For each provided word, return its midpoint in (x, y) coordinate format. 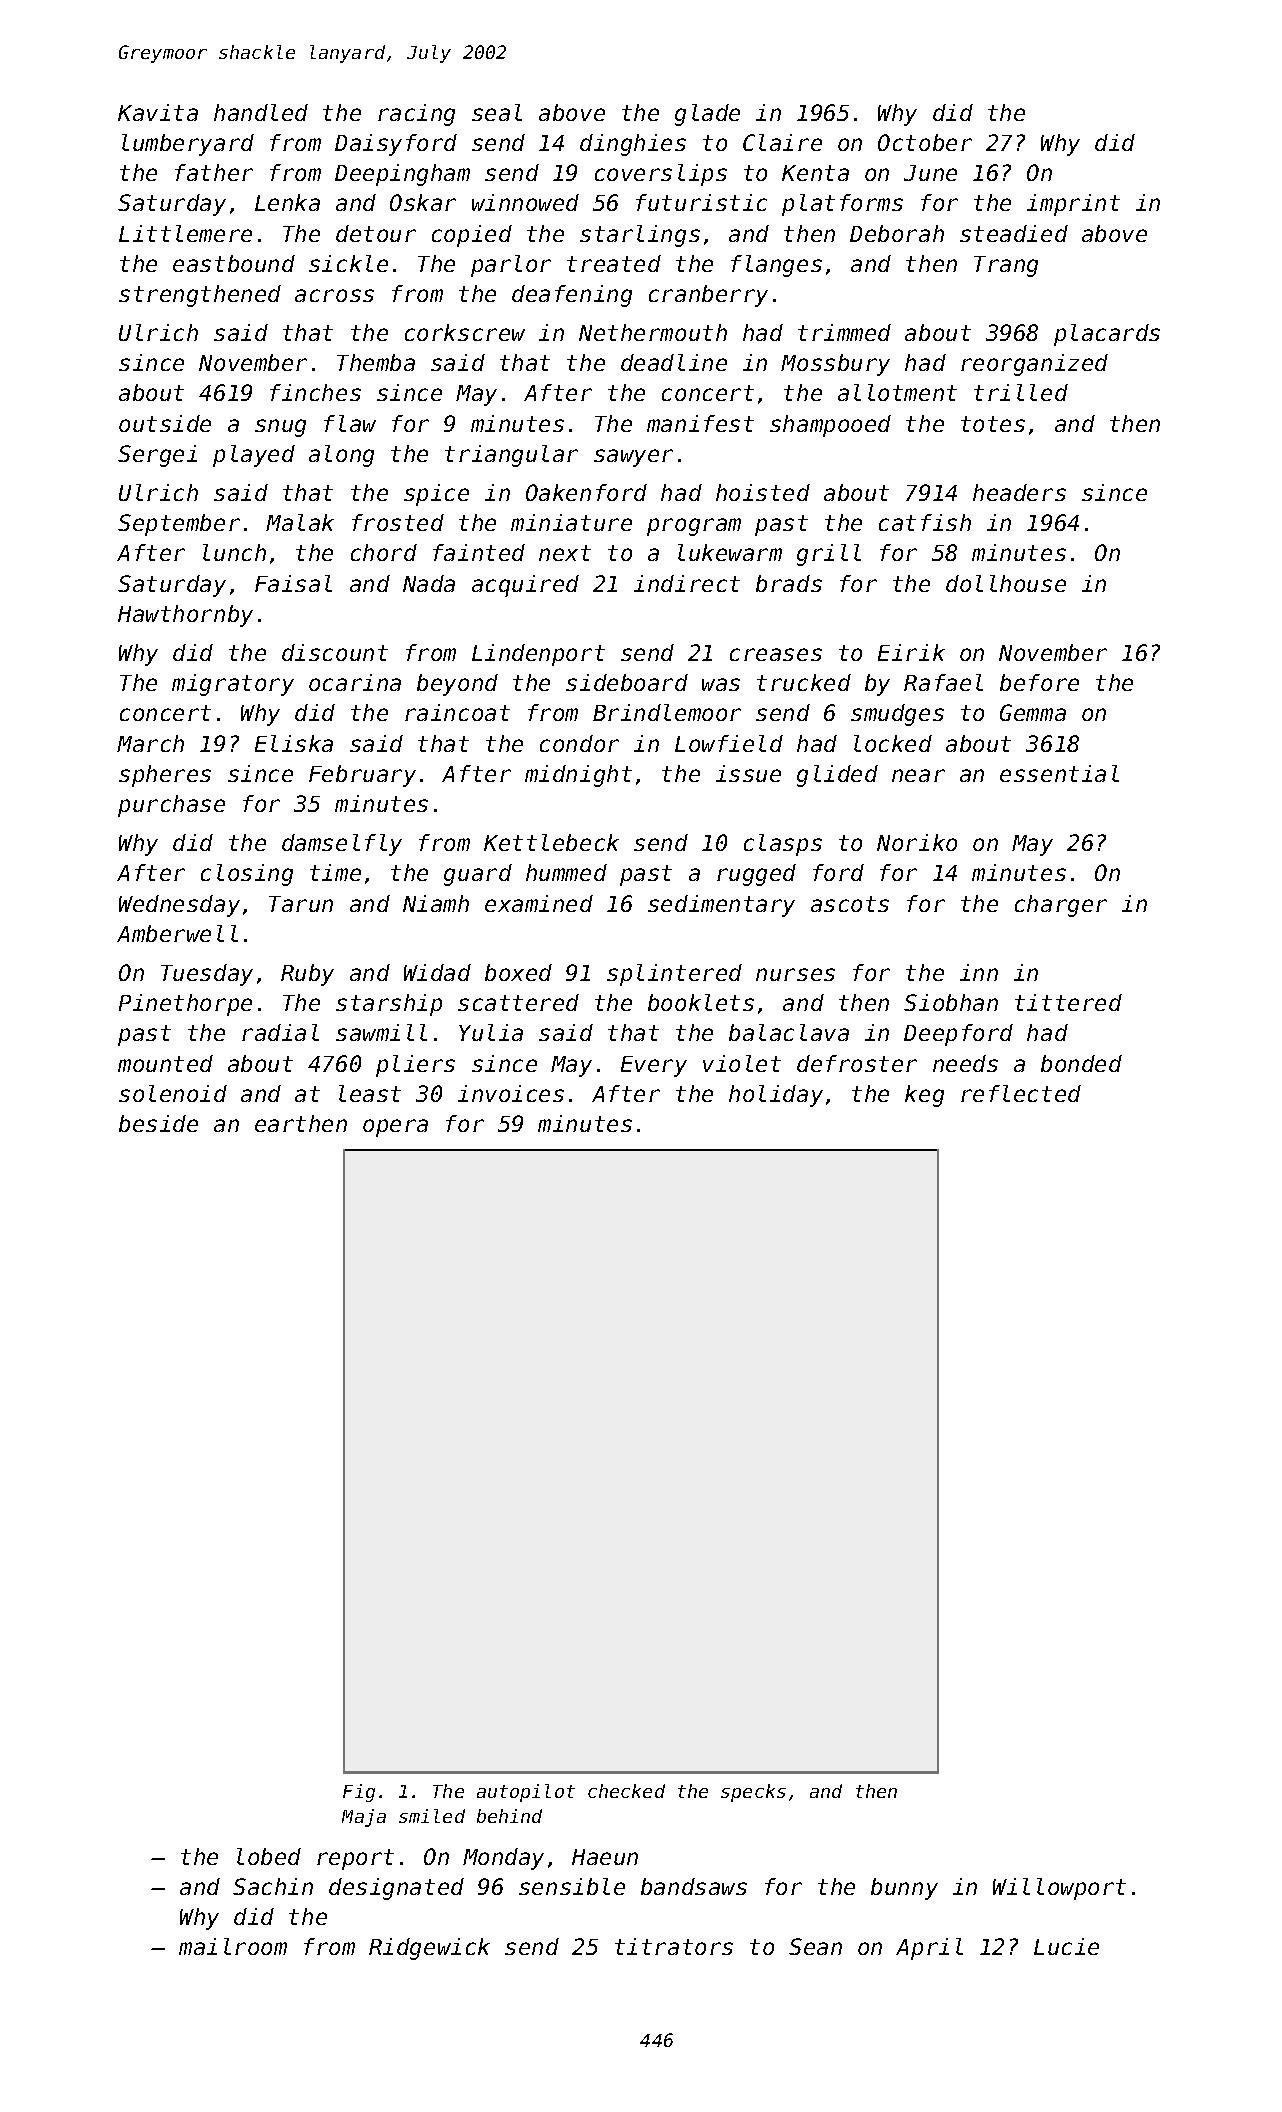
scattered (518, 1002)
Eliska (294, 743)
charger (1061, 906)
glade (707, 115)
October (925, 142)
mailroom (233, 1946)
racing (416, 115)
